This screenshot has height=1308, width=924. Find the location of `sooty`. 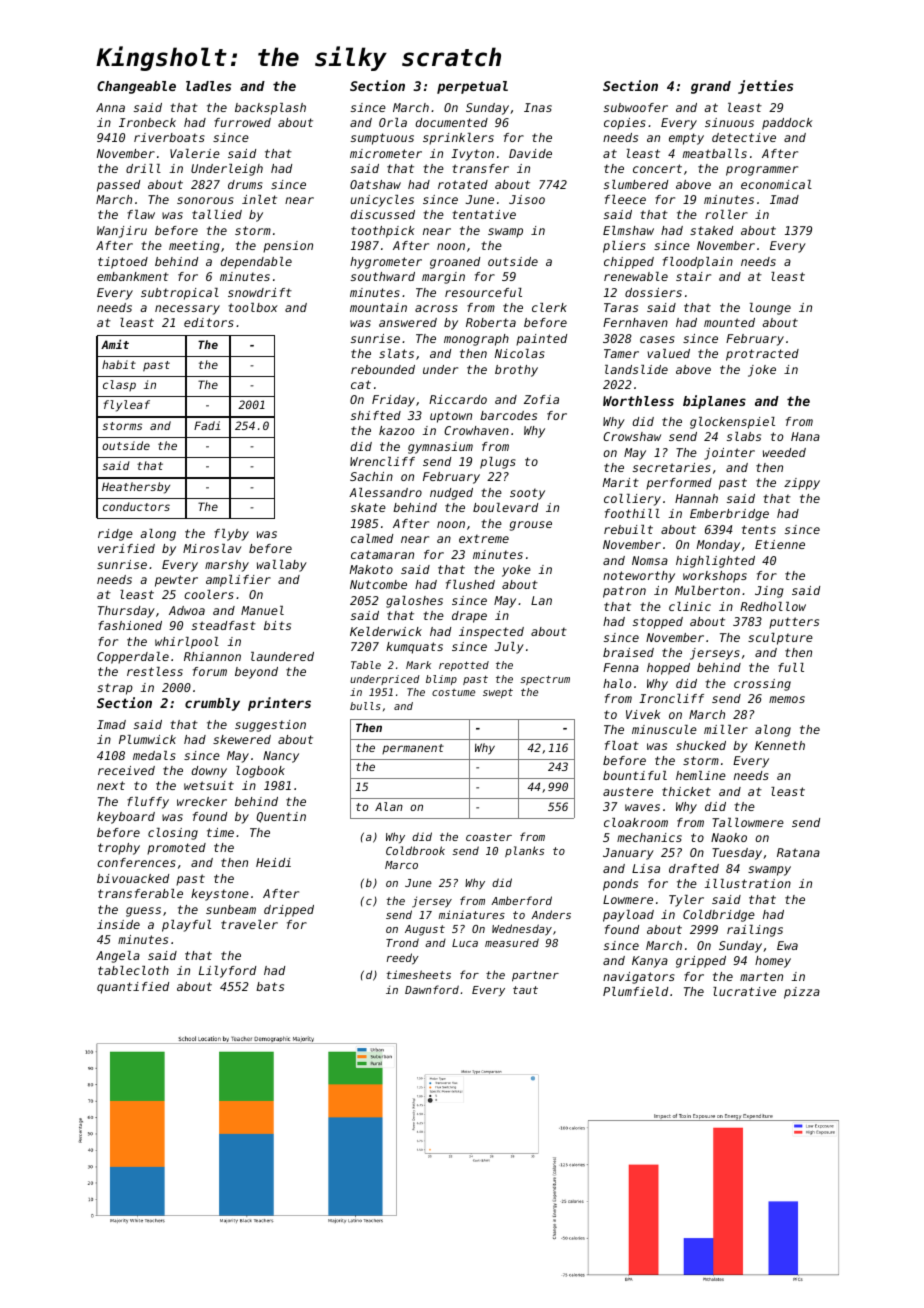

sooty is located at coordinates (527, 494).
